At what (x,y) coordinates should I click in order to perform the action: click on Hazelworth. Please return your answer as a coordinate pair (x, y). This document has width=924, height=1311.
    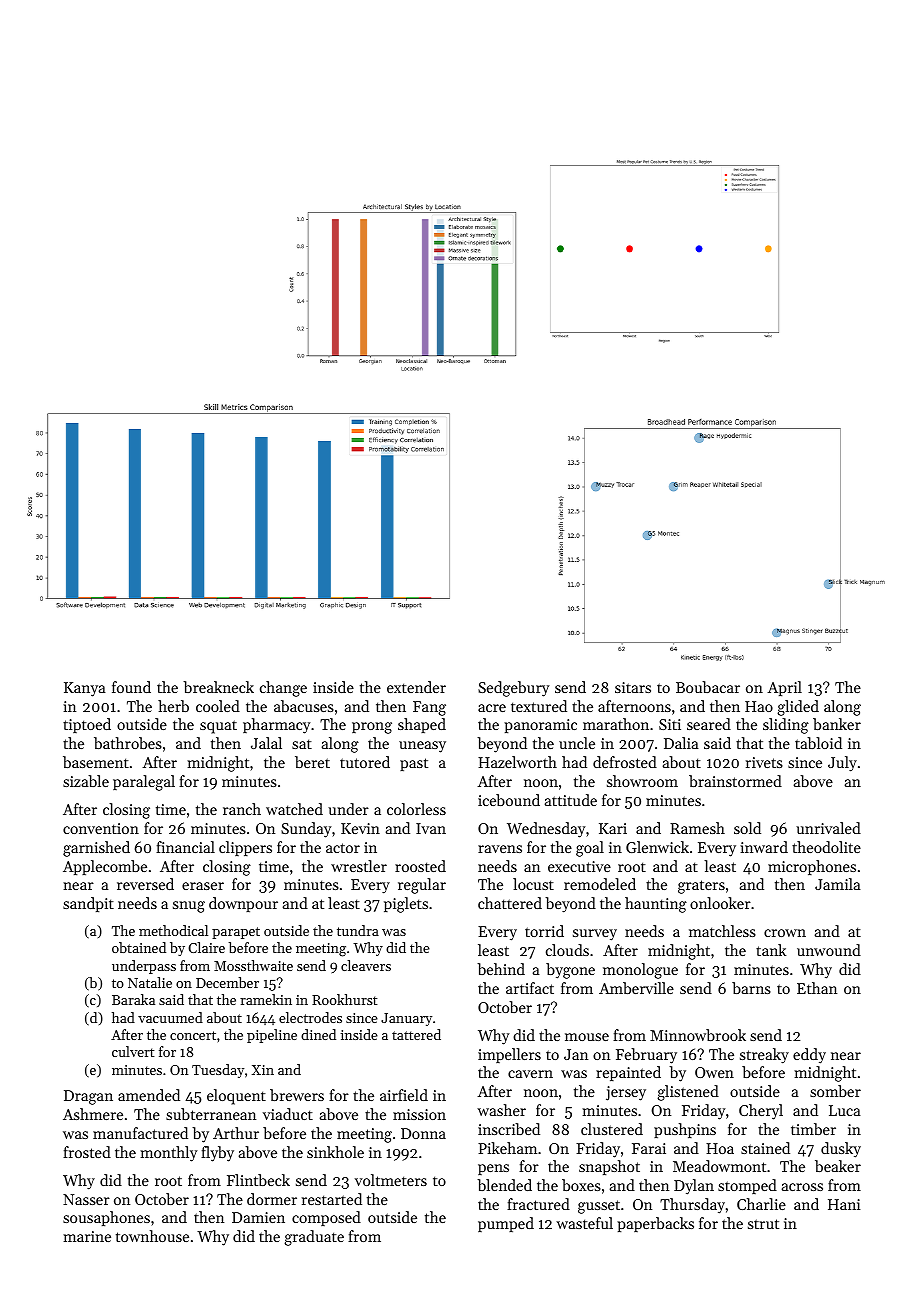
    Looking at the image, I should click on (517, 762).
